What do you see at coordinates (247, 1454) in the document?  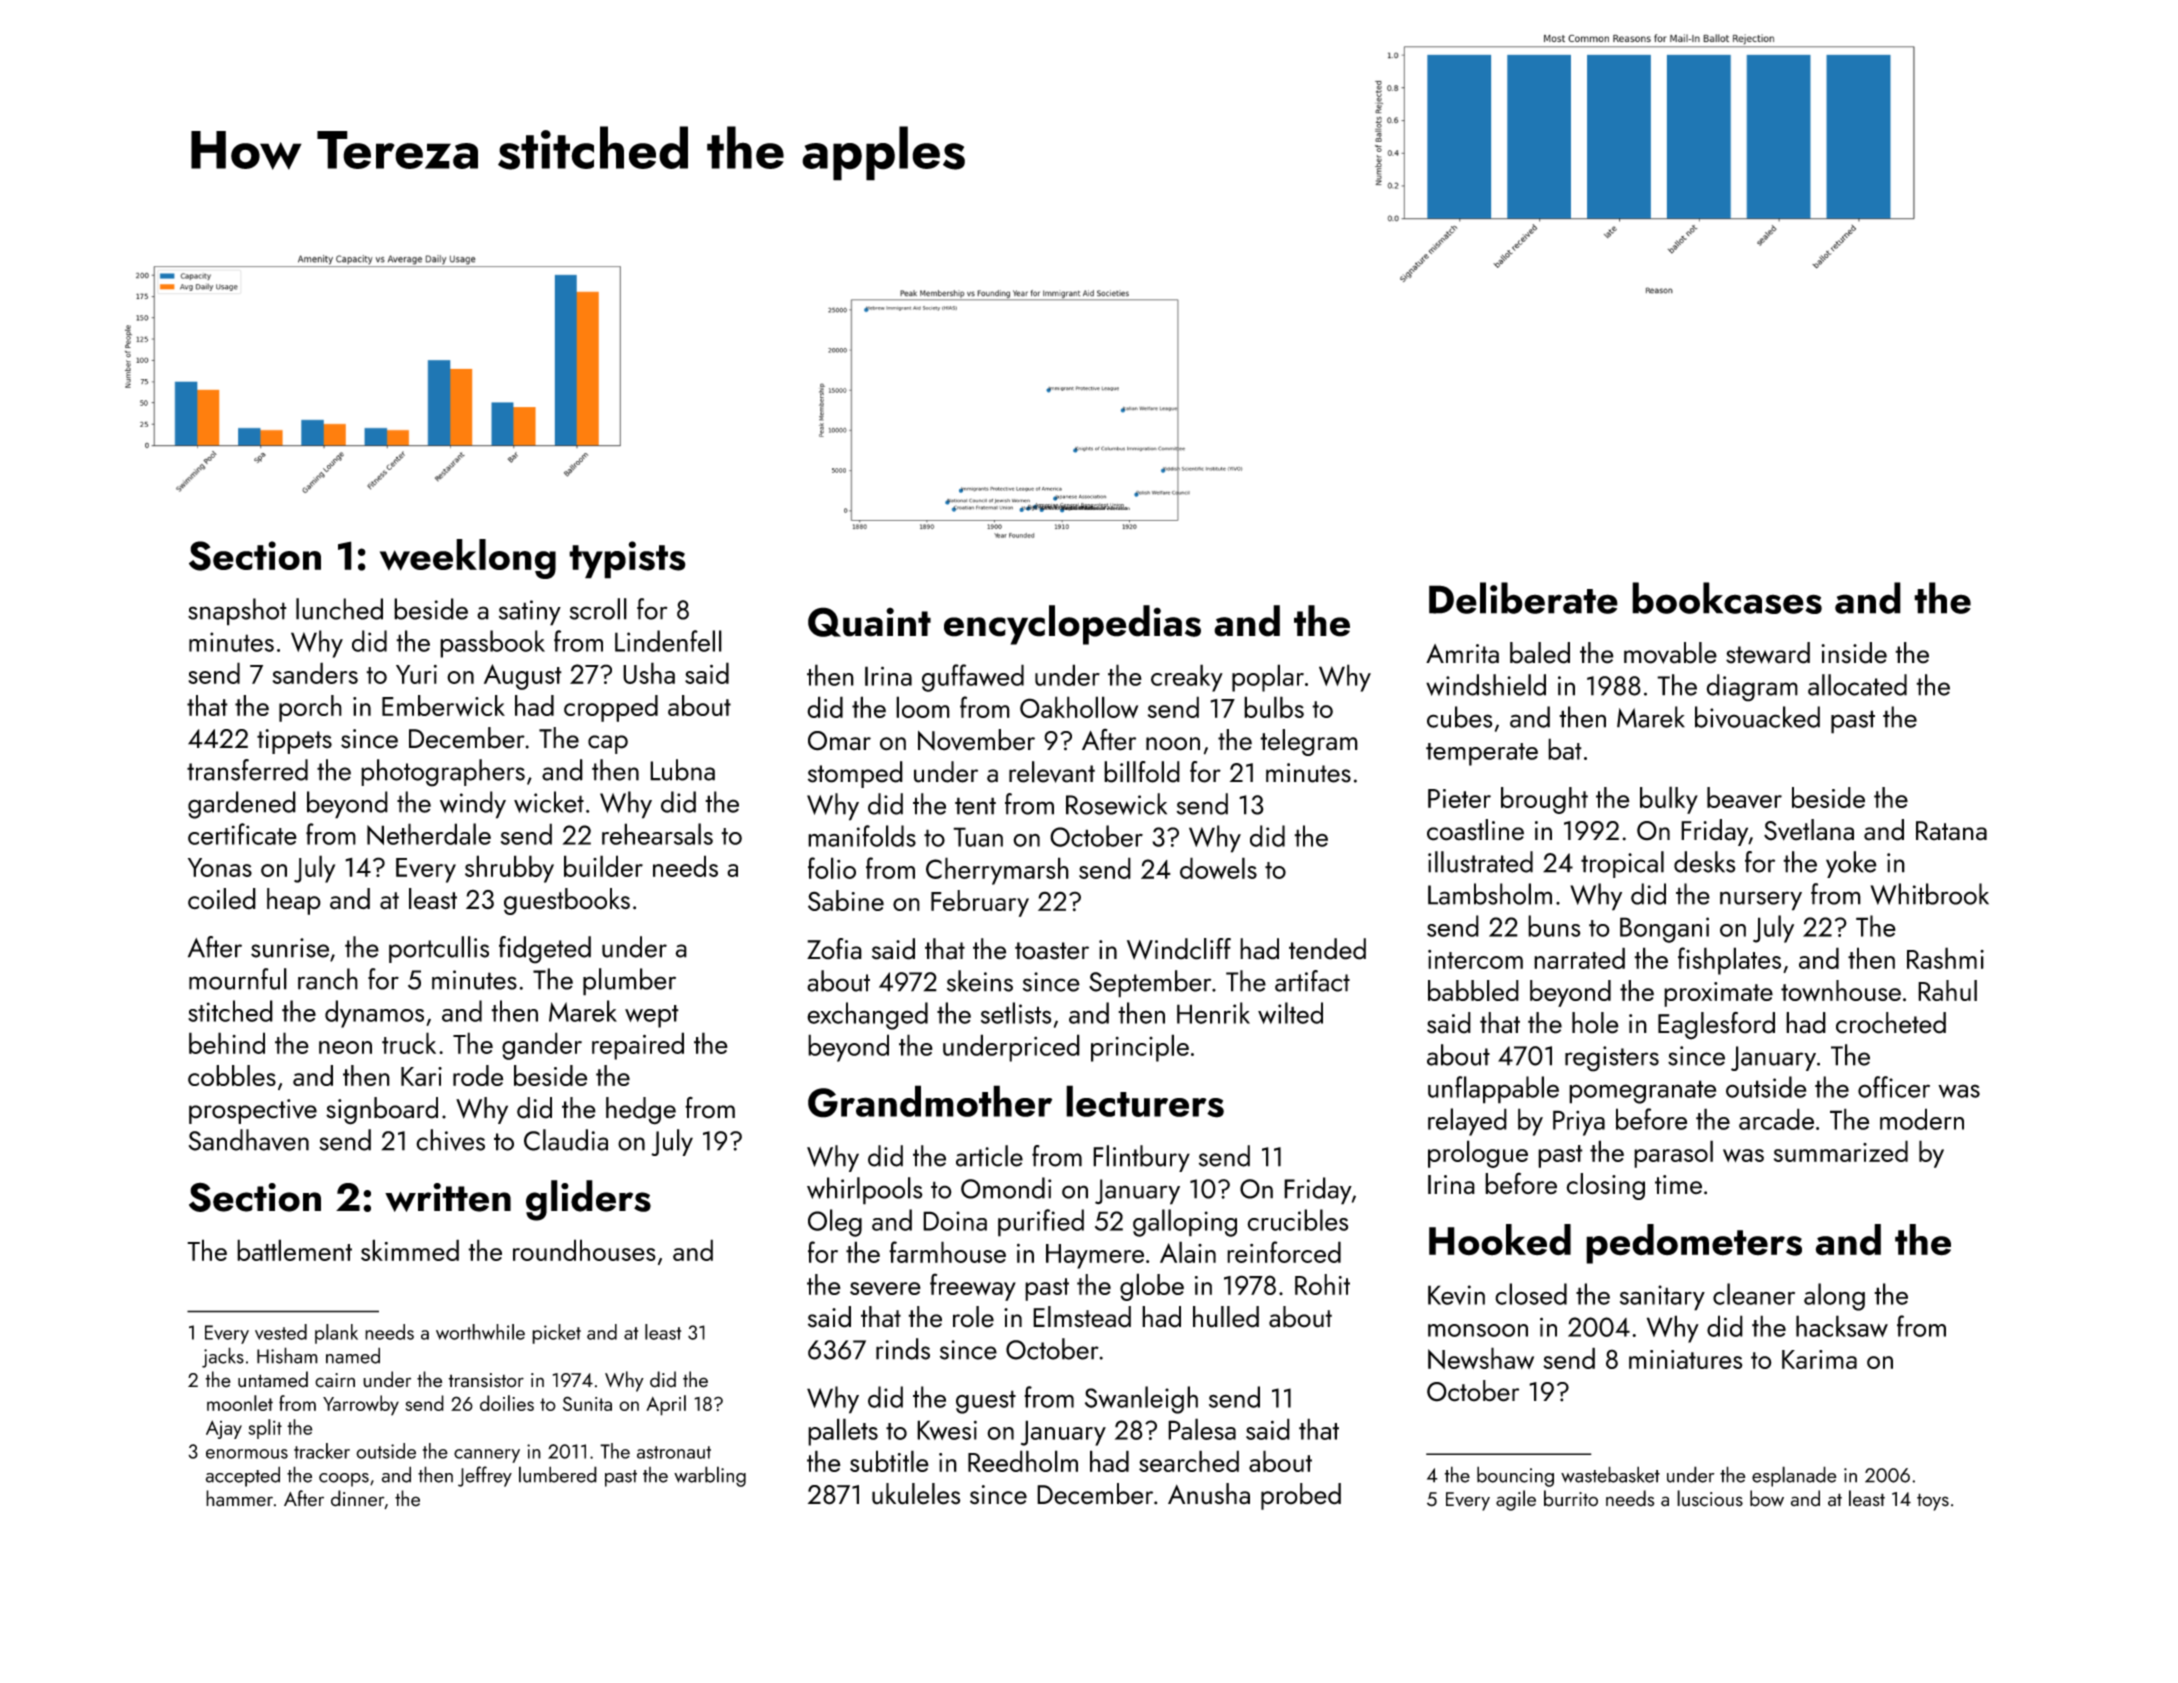 I see `enormous` at bounding box center [247, 1454].
